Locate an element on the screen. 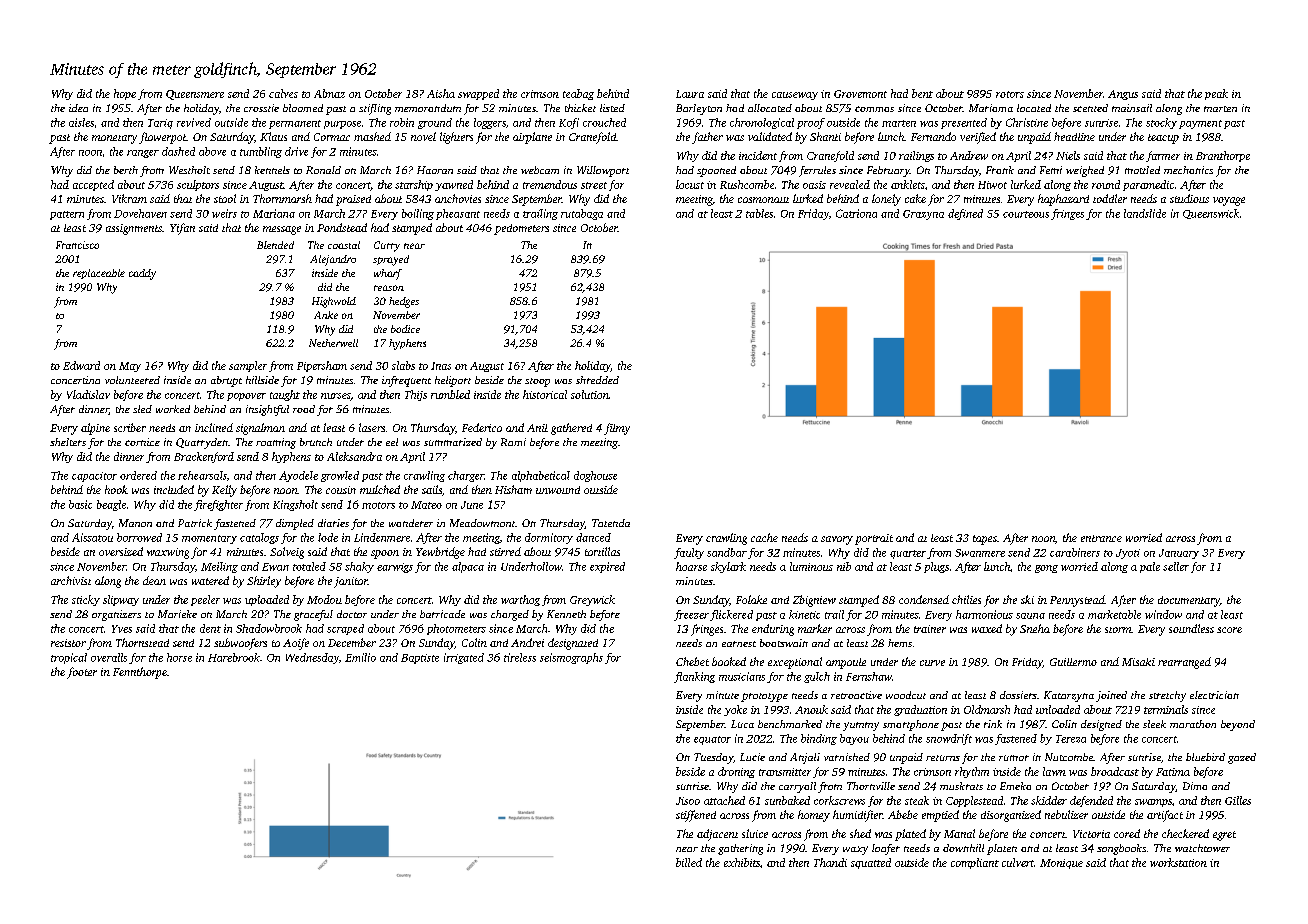  billed is located at coordinates (689, 862).
